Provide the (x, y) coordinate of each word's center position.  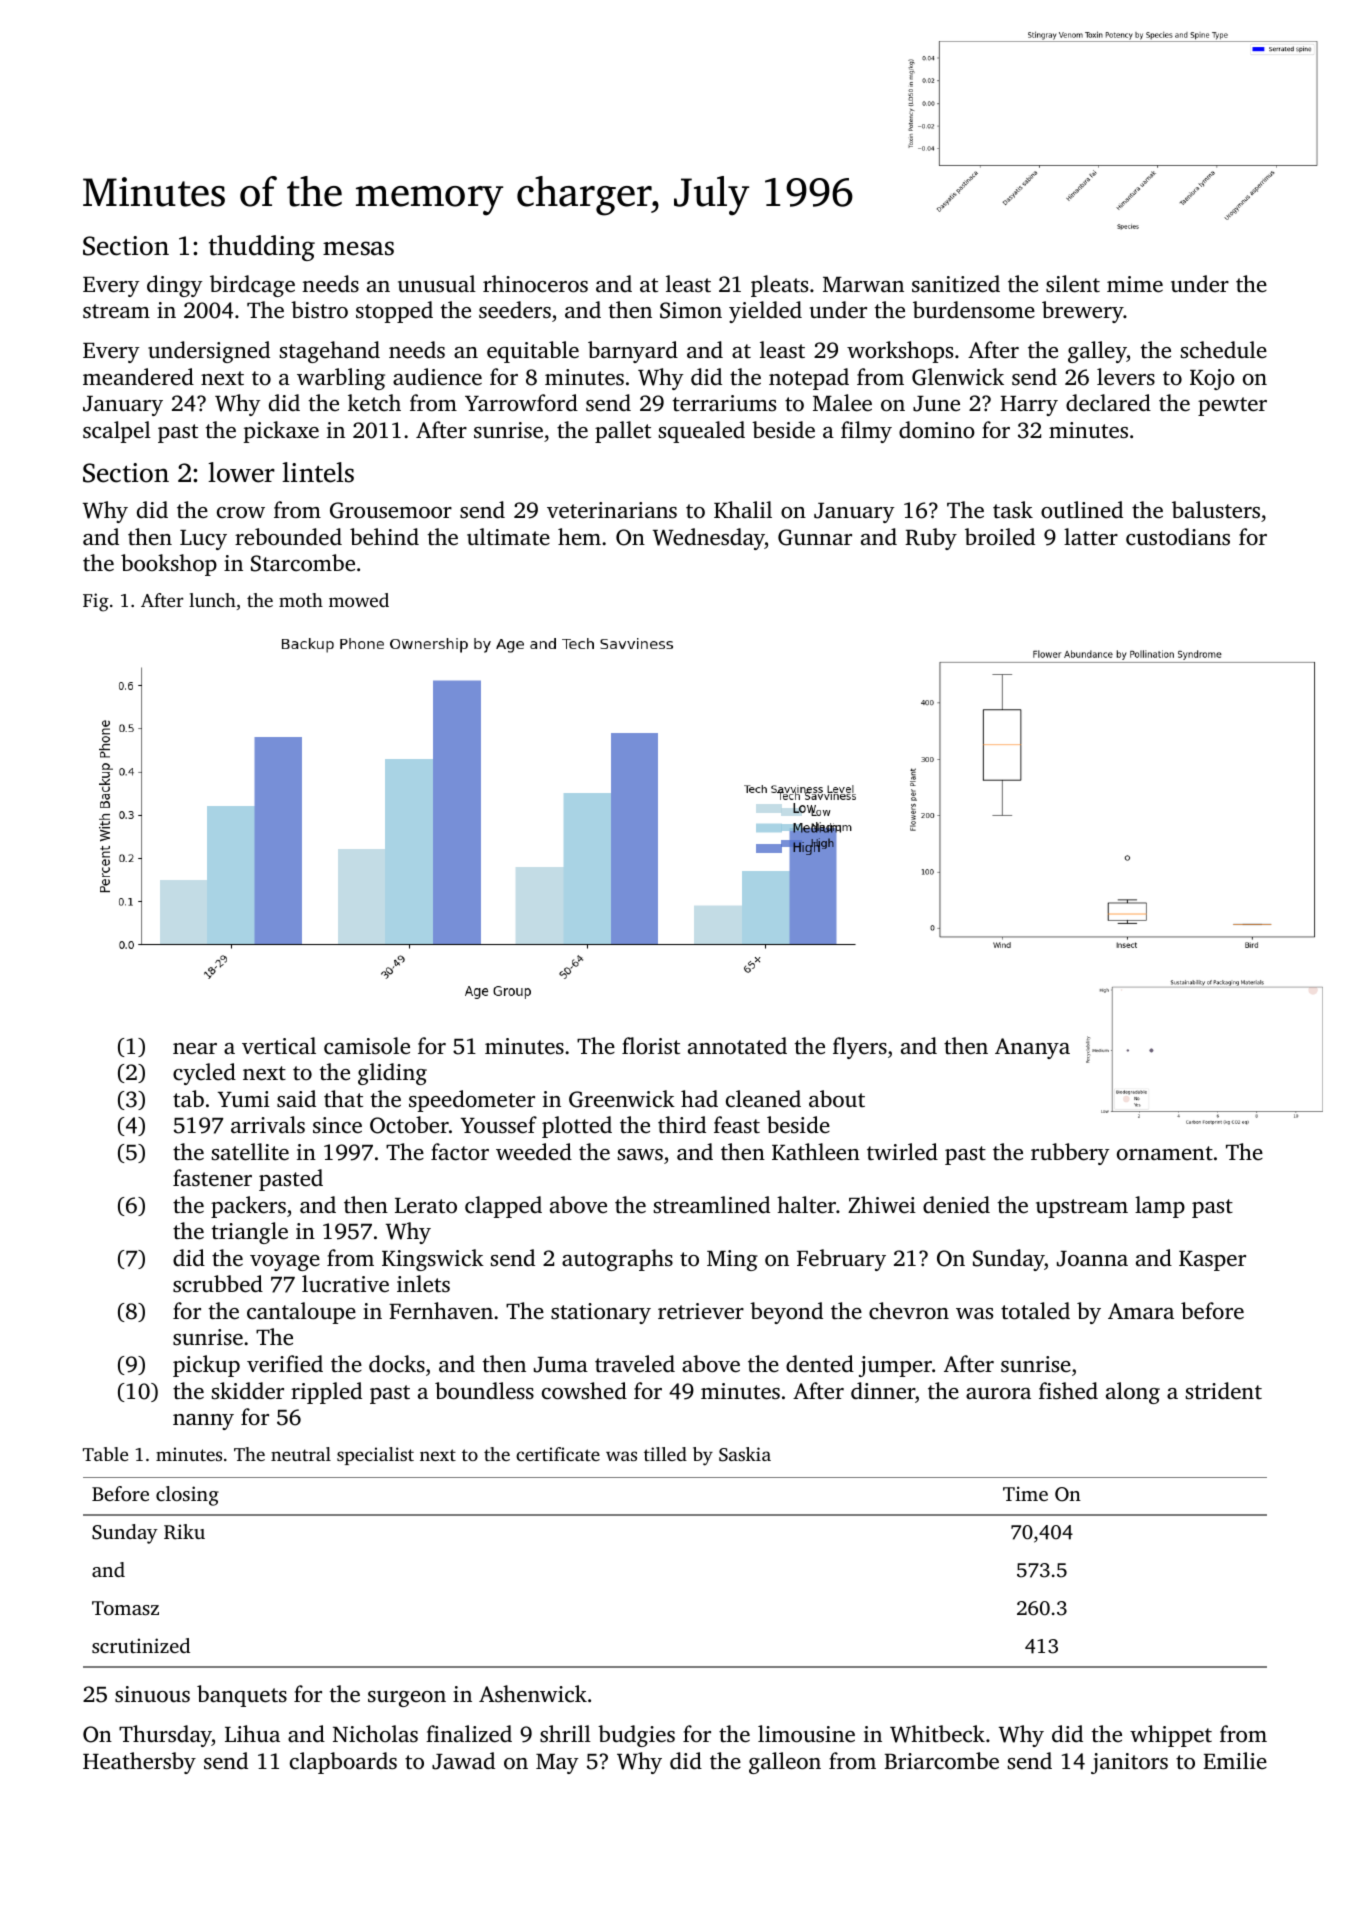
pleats (779, 286)
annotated (737, 1046)
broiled (1000, 536)
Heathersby (139, 1763)
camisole (367, 1046)
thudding (262, 248)
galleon (785, 1763)
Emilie (1235, 1760)
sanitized (956, 284)
